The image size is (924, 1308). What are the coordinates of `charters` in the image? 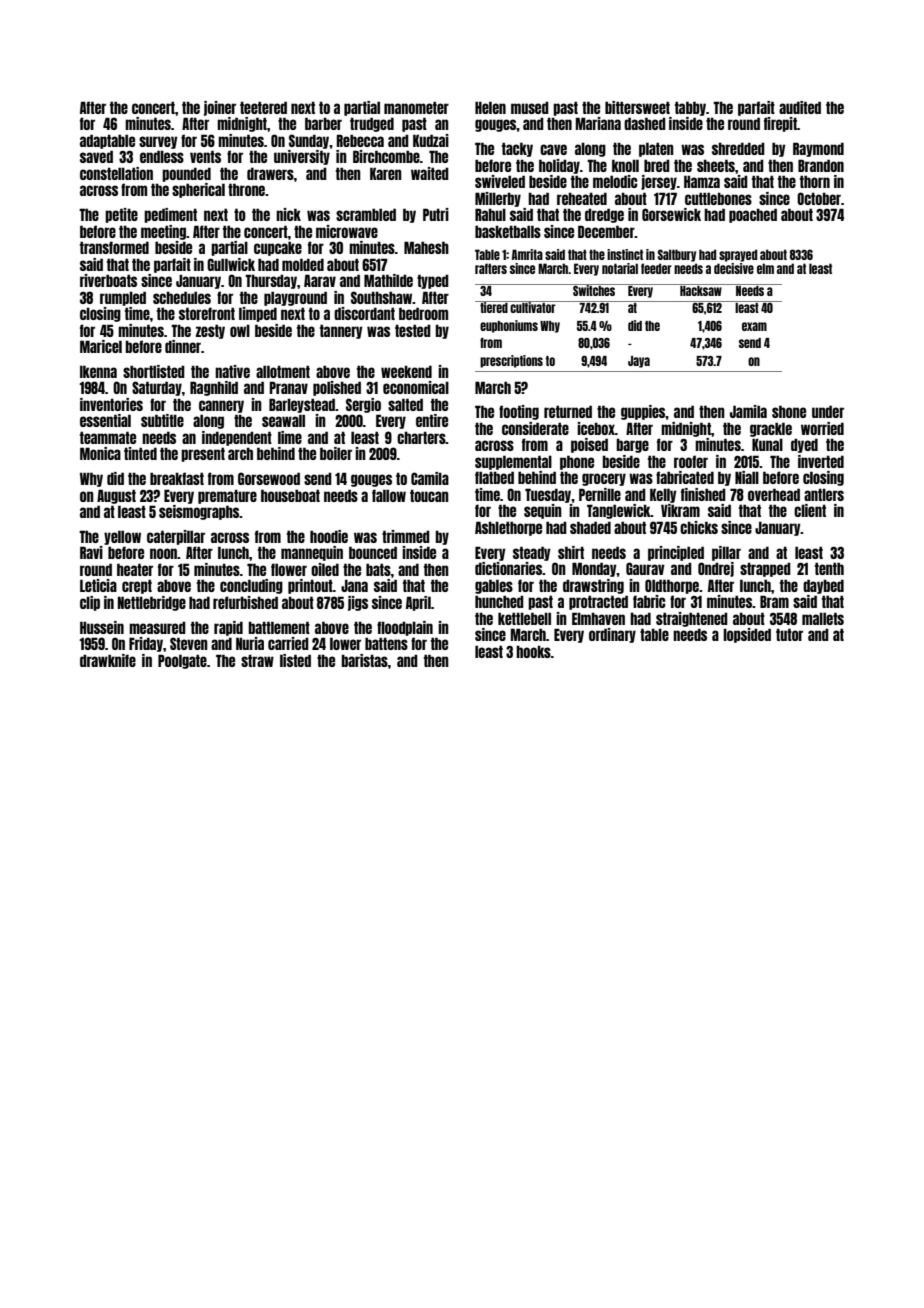 It's located at (421, 437).
